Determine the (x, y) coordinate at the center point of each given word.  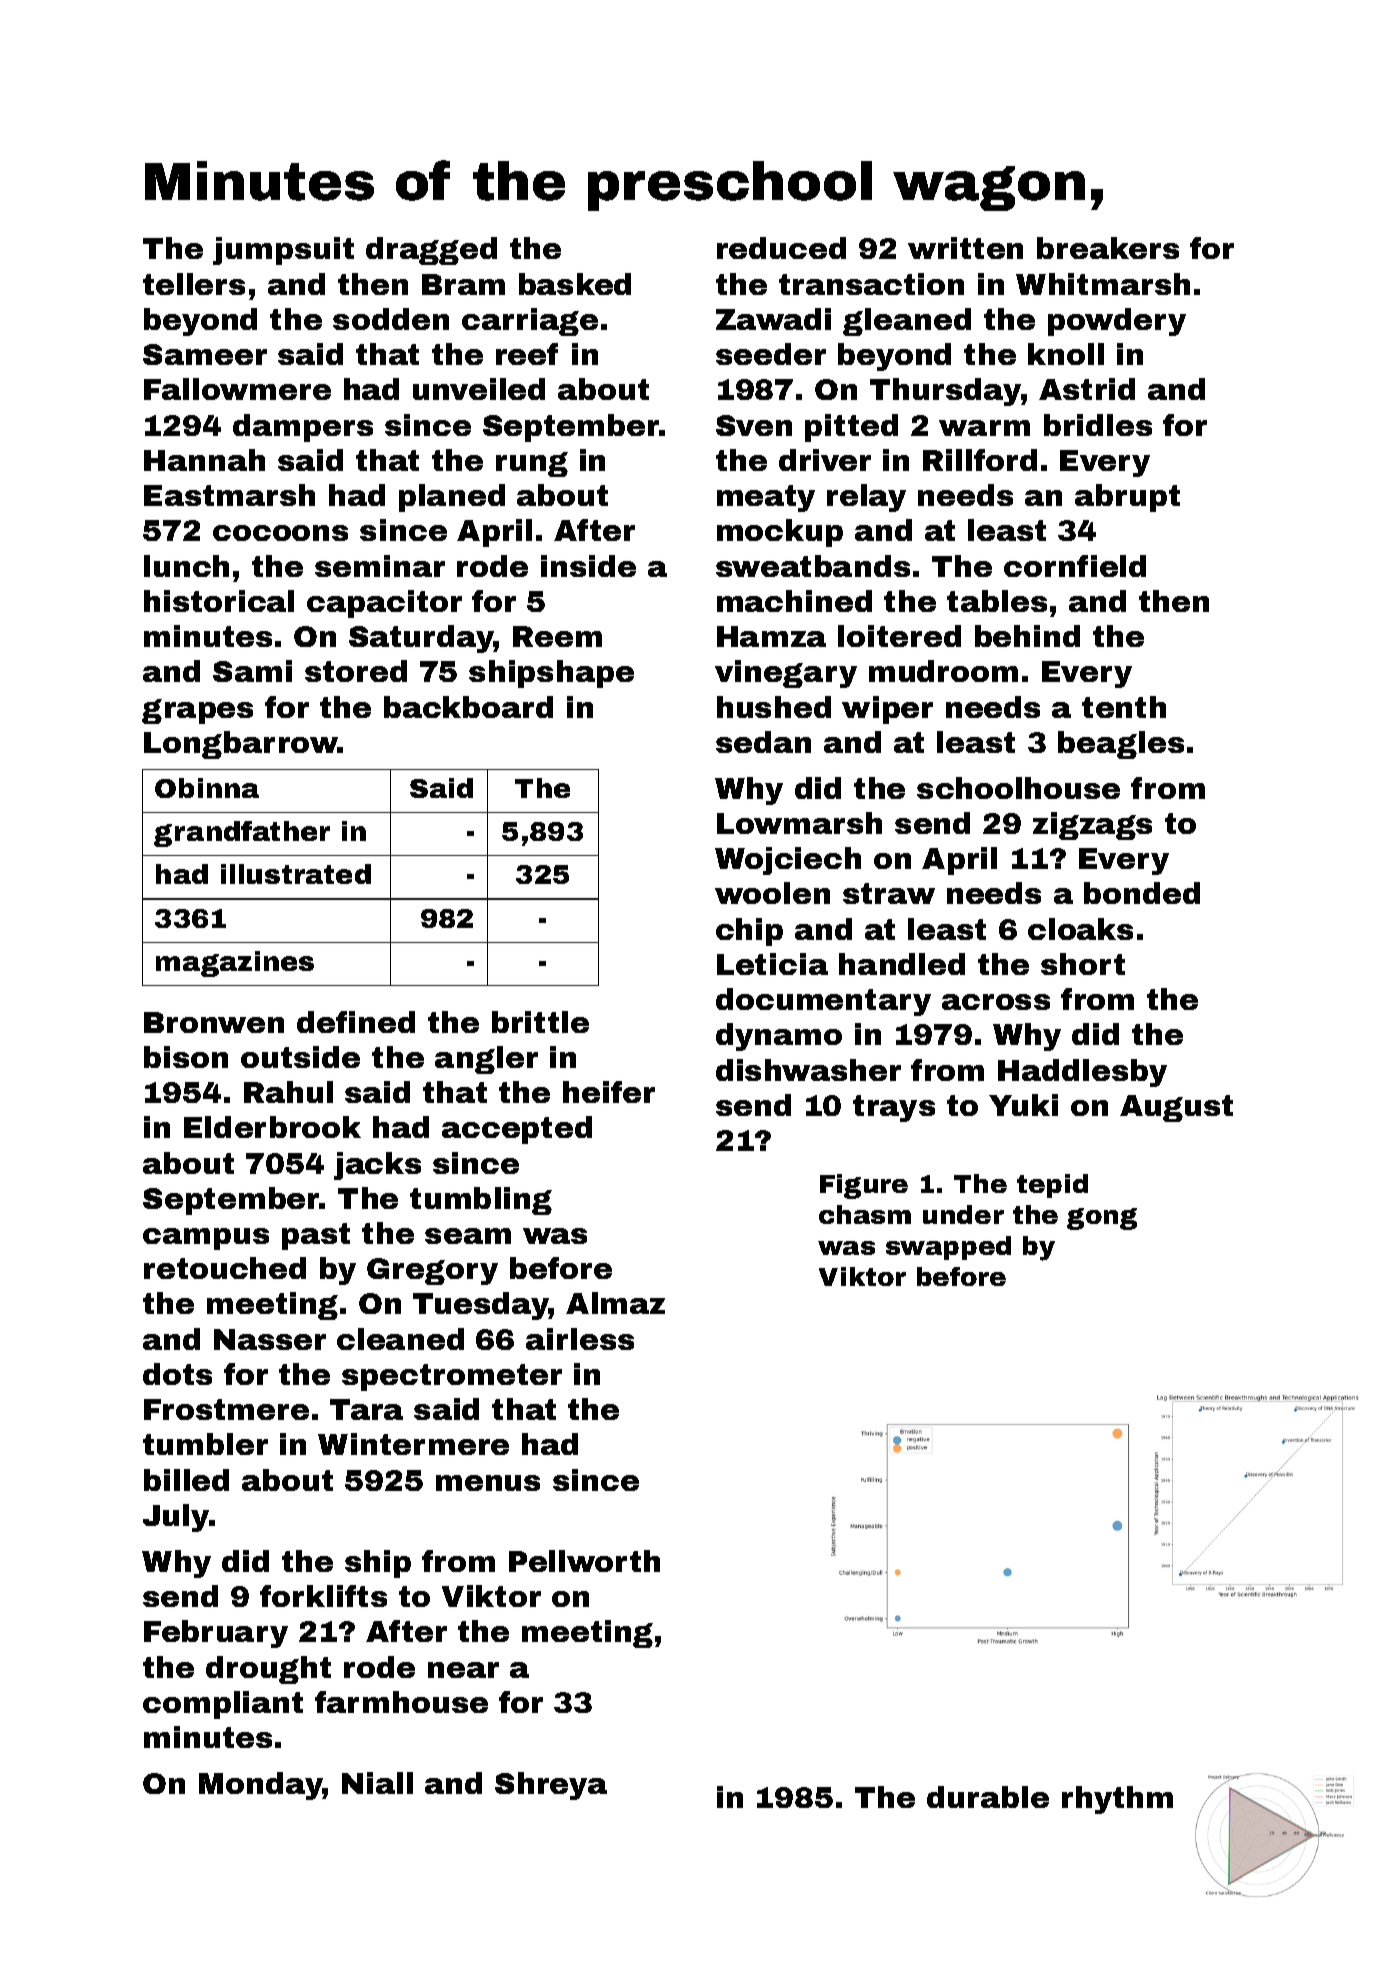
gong (1102, 1219)
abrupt (1127, 498)
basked (575, 284)
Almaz (615, 1303)
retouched (225, 1268)
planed (452, 498)
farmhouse (401, 1702)
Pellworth (584, 1561)
